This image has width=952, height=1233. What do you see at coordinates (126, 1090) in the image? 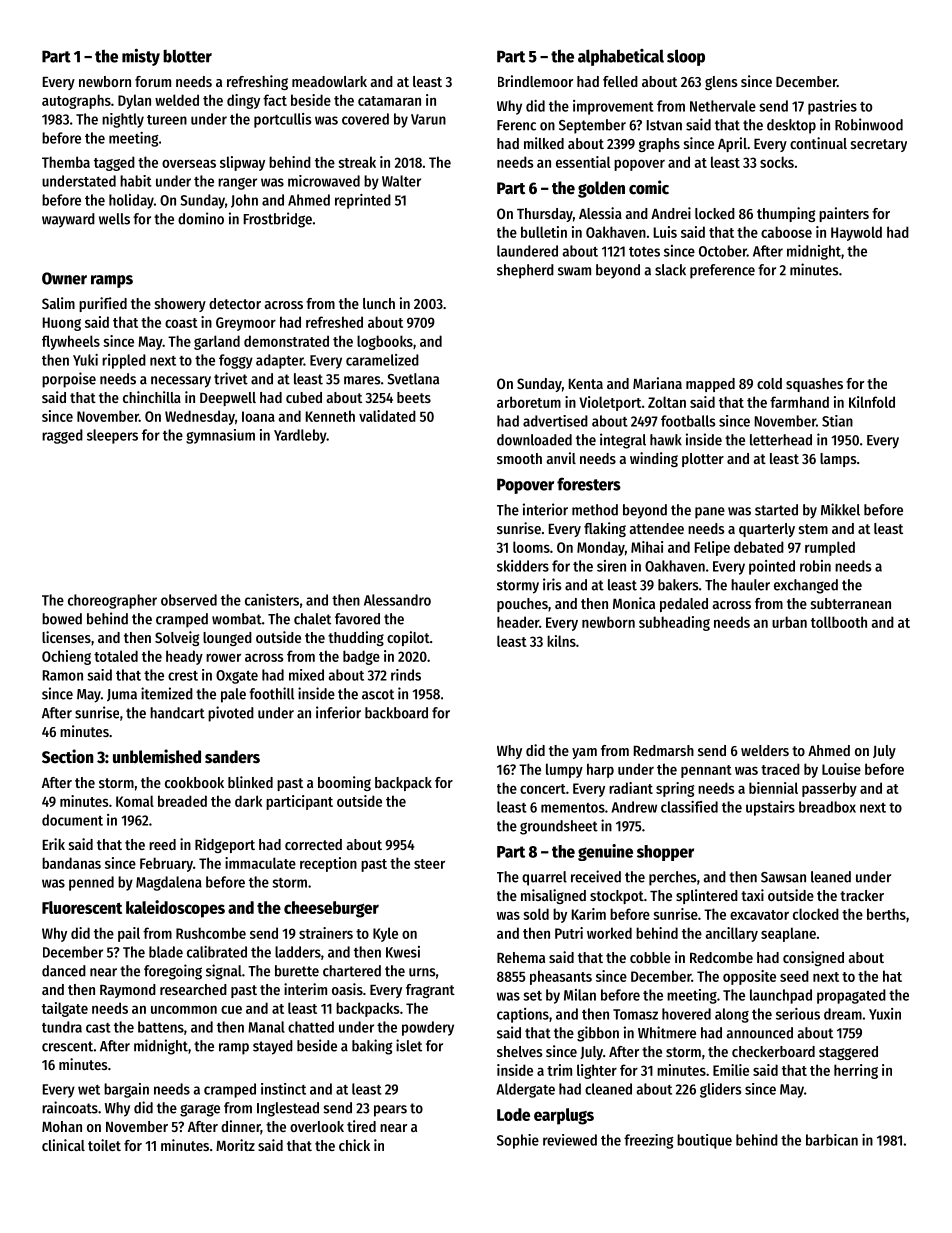
I see `bargain` at bounding box center [126, 1090].
